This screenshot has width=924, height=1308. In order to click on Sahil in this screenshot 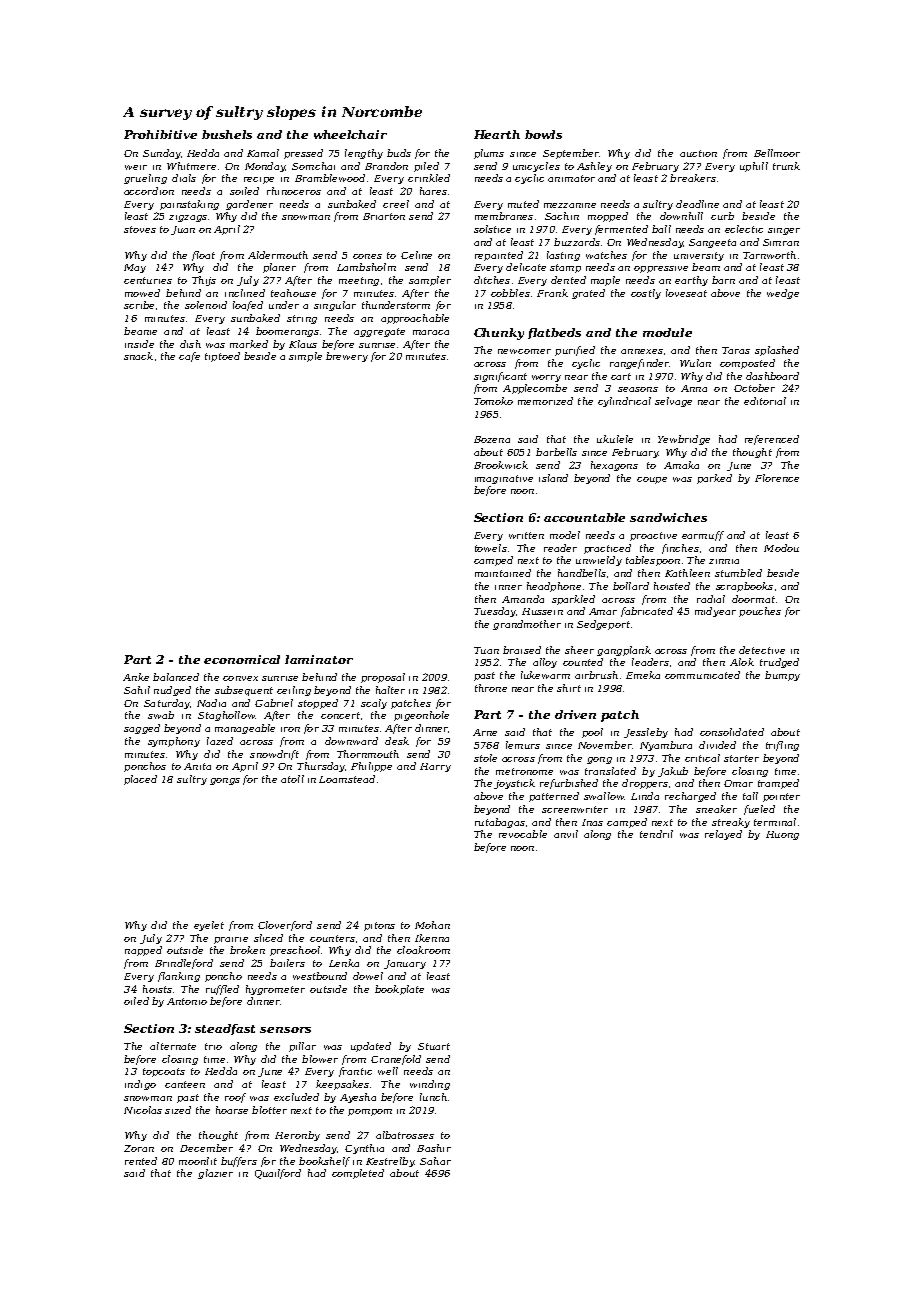, I will do `click(137, 690)`.
